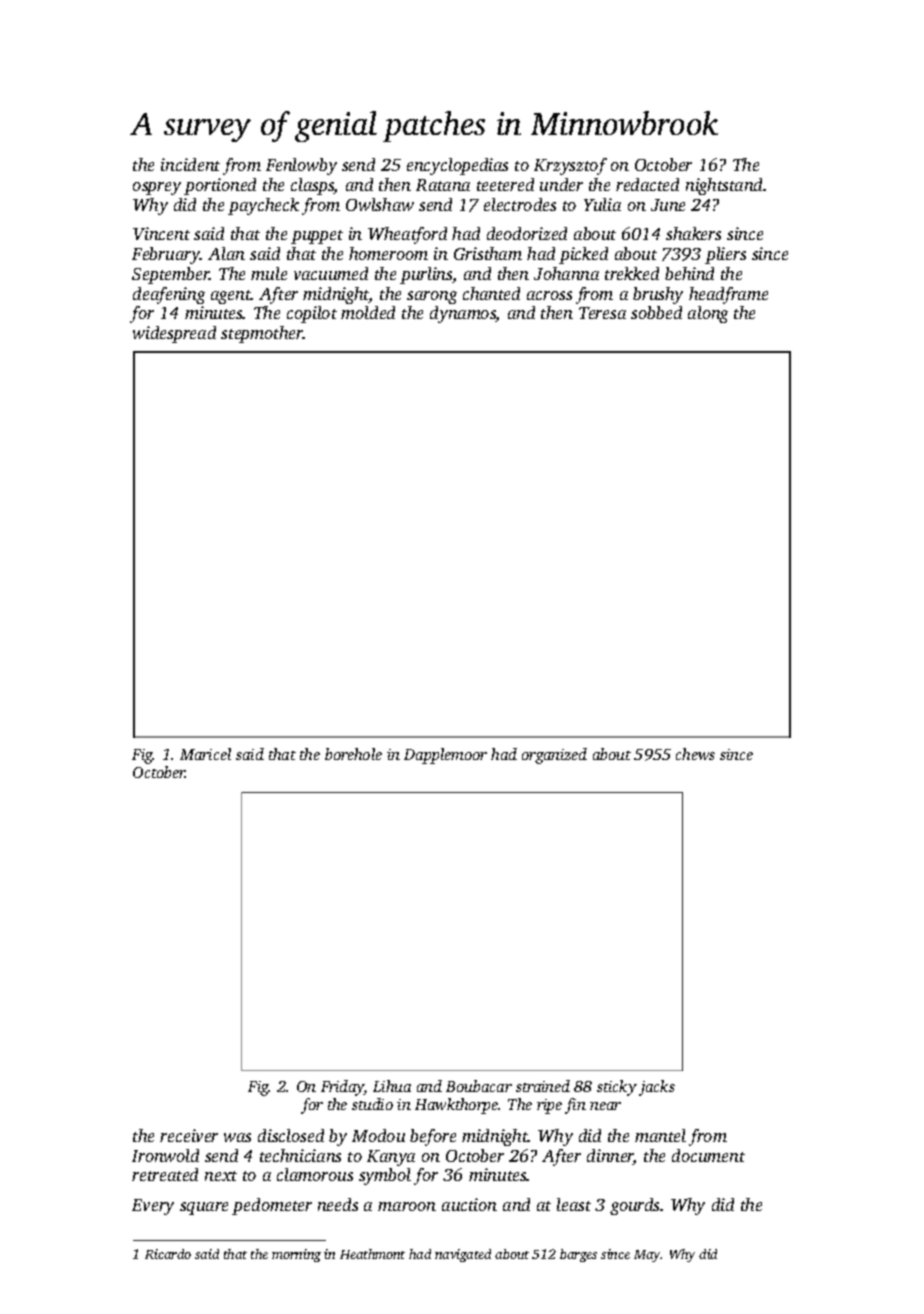 The height and width of the screenshot is (1314, 924). I want to click on Dapplemoor, so click(445, 756).
